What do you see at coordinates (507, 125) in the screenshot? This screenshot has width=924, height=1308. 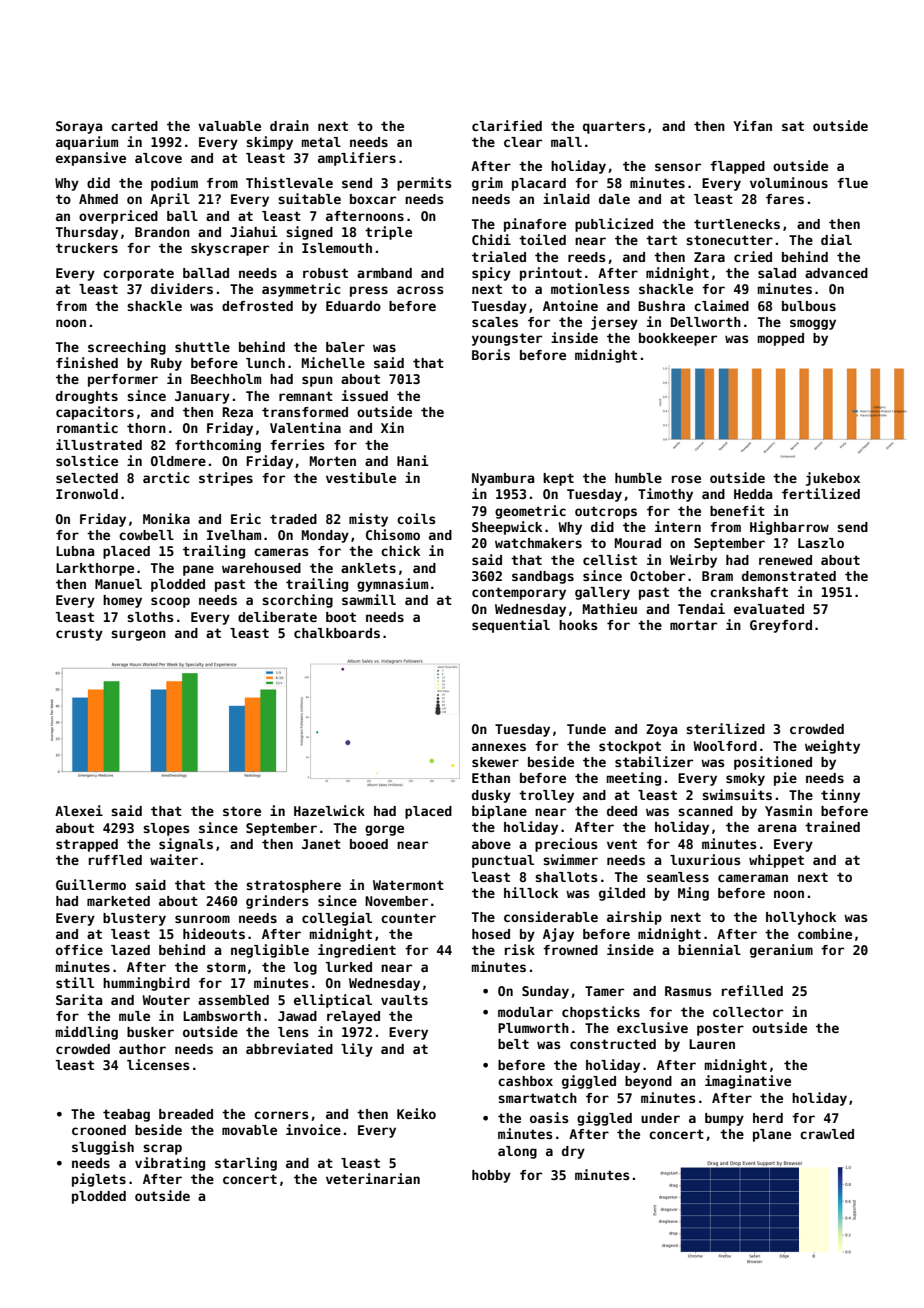 I see `clarified` at bounding box center [507, 125].
